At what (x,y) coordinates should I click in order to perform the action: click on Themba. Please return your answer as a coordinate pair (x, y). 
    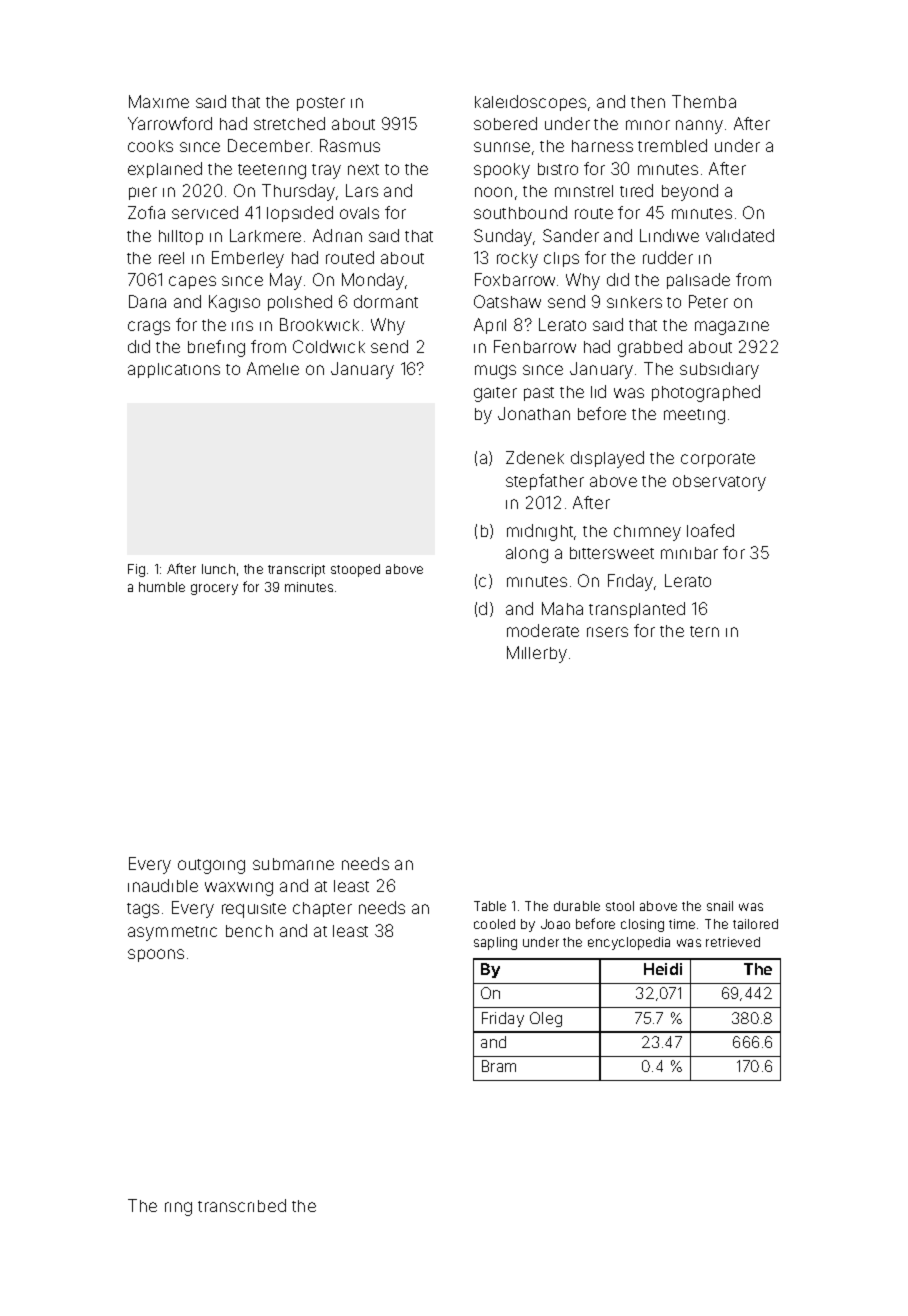
    Looking at the image, I should click on (704, 101).
